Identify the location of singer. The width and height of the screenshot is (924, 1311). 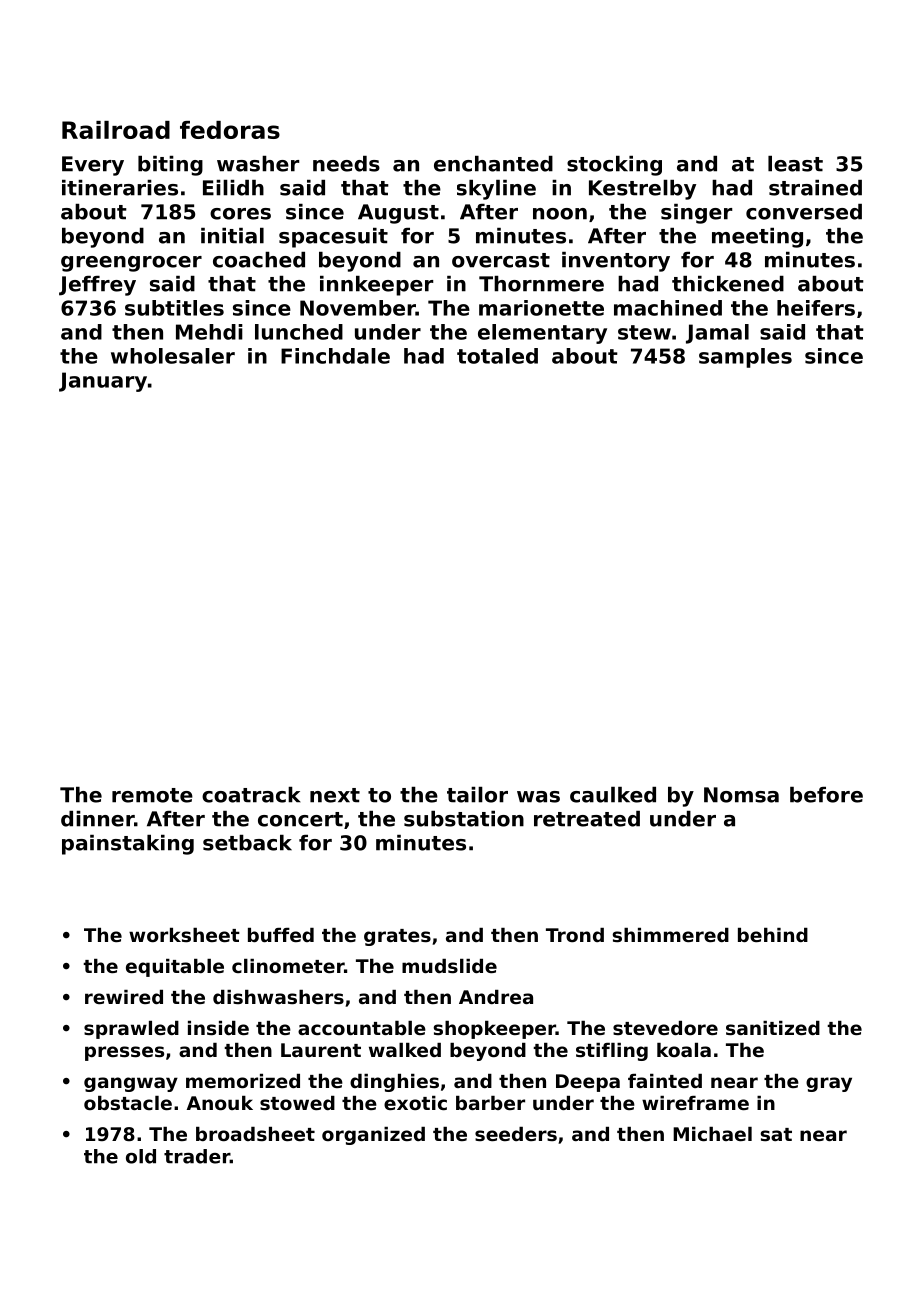
(696, 214).
